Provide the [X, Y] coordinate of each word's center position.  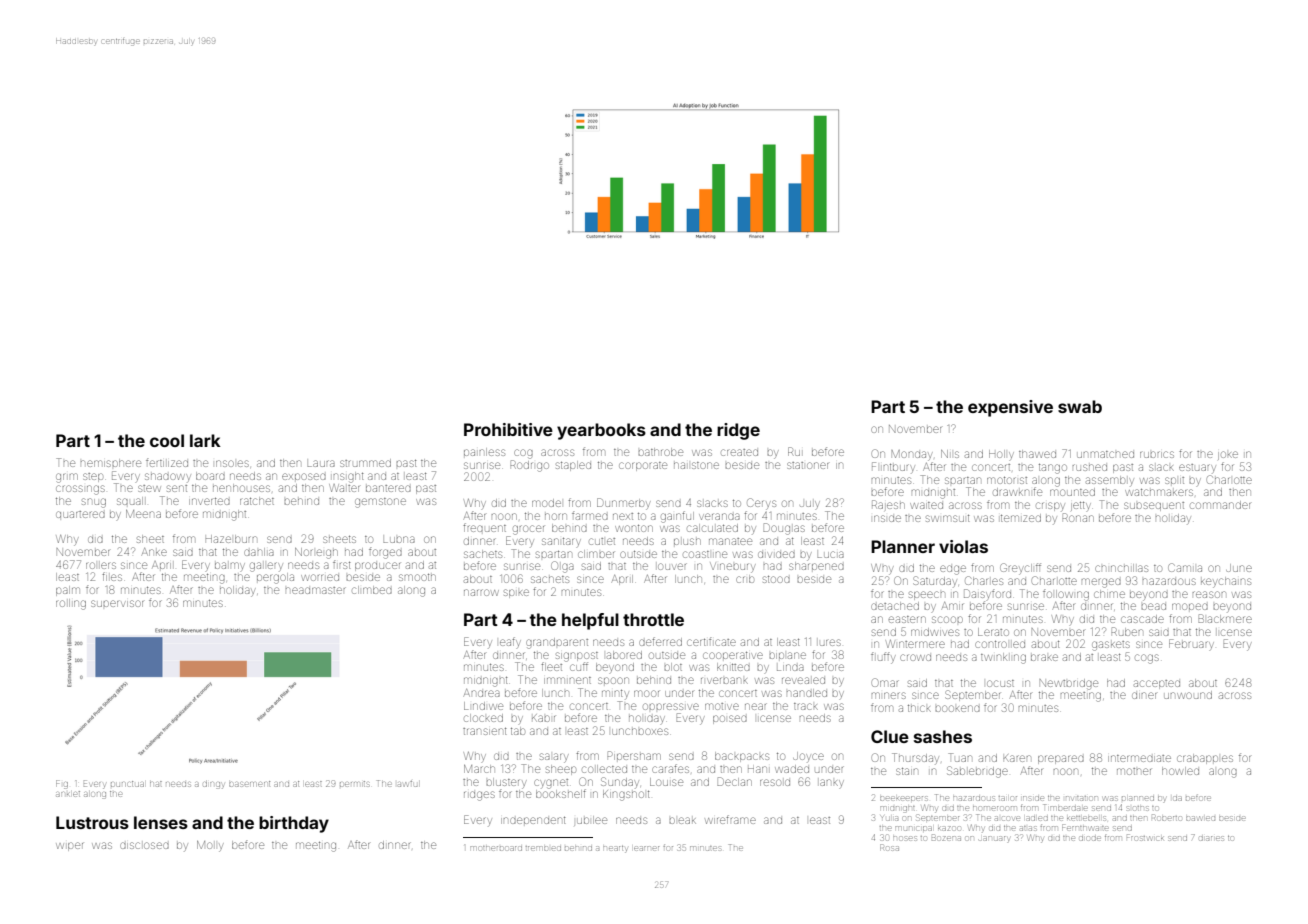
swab [1080, 406]
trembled [543, 848]
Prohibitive [508, 429]
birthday [294, 824]
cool [167, 440]
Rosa [889, 847]
